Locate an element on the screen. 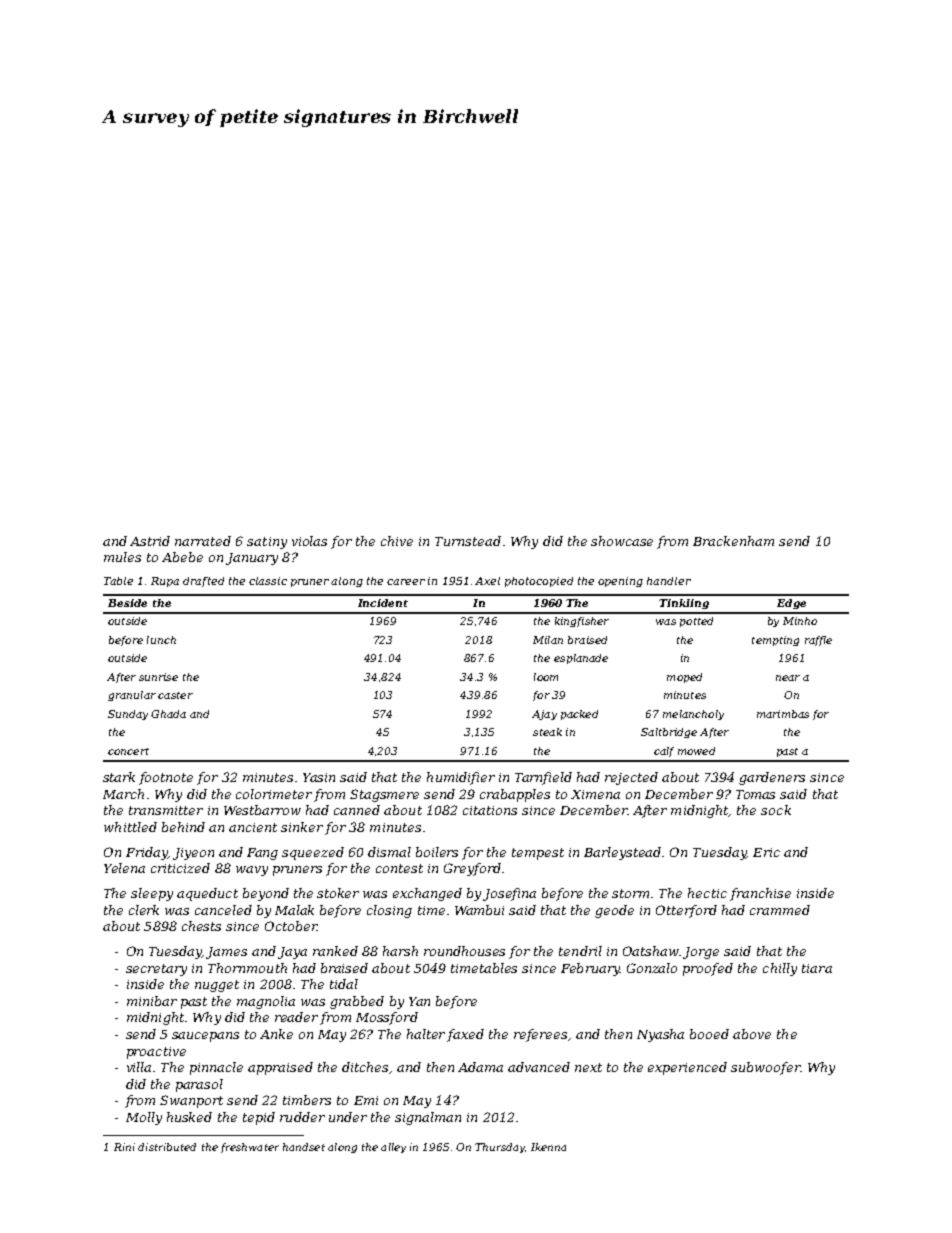  franchise is located at coordinates (760, 894).
